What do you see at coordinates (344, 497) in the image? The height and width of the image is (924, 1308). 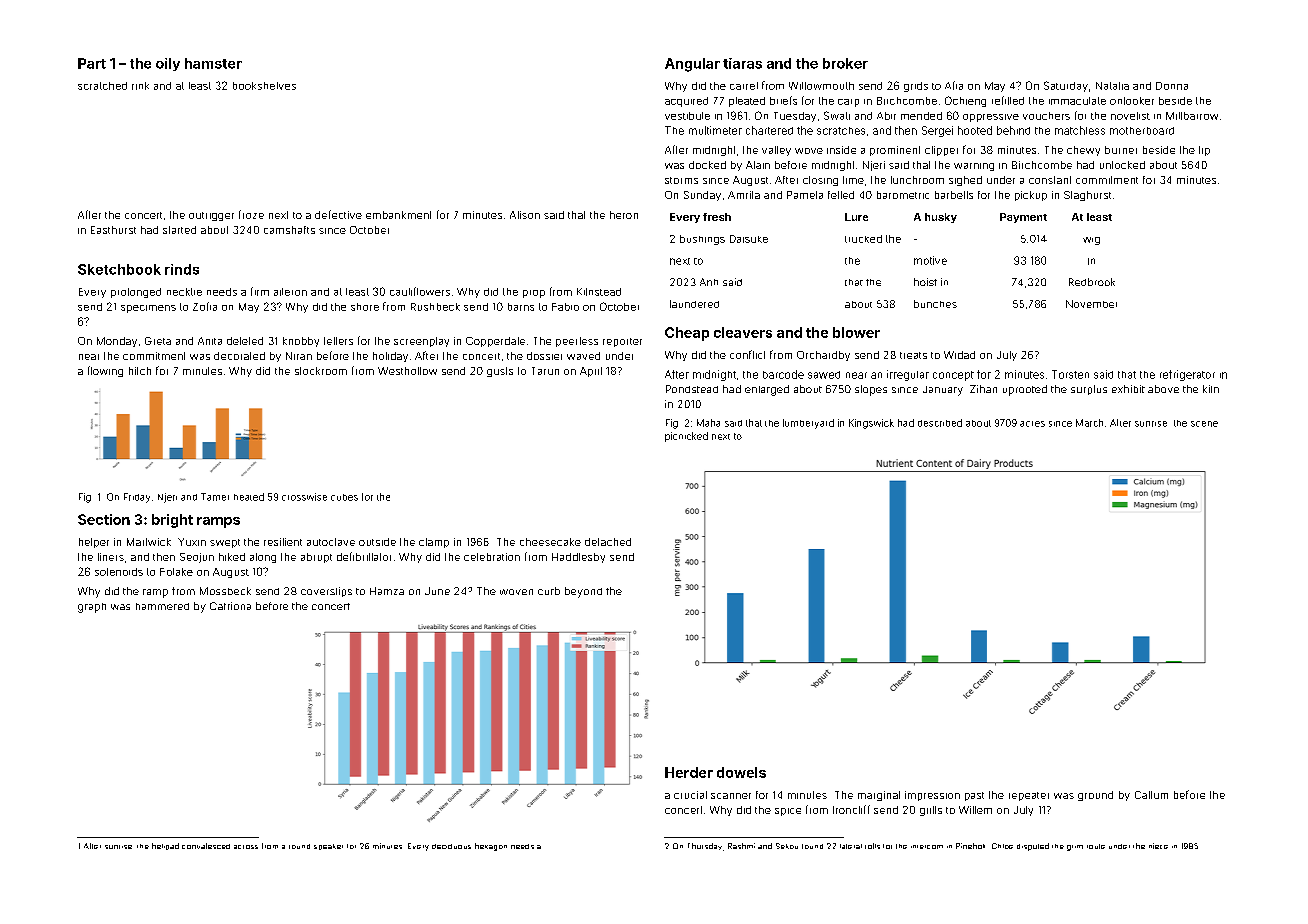 I see `cubes` at bounding box center [344, 497].
